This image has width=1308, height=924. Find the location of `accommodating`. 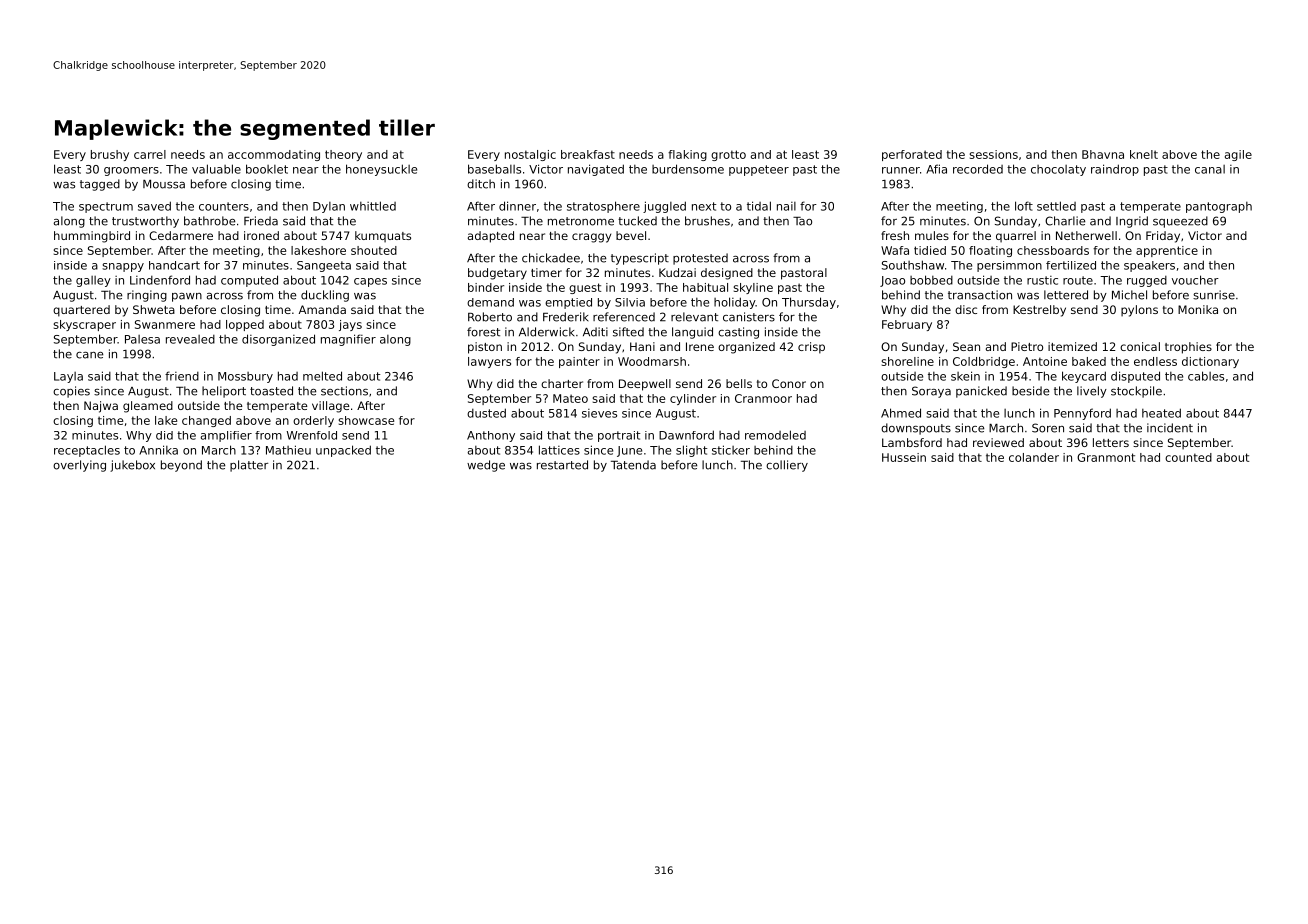

accommodating is located at coordinates (274, 155).
